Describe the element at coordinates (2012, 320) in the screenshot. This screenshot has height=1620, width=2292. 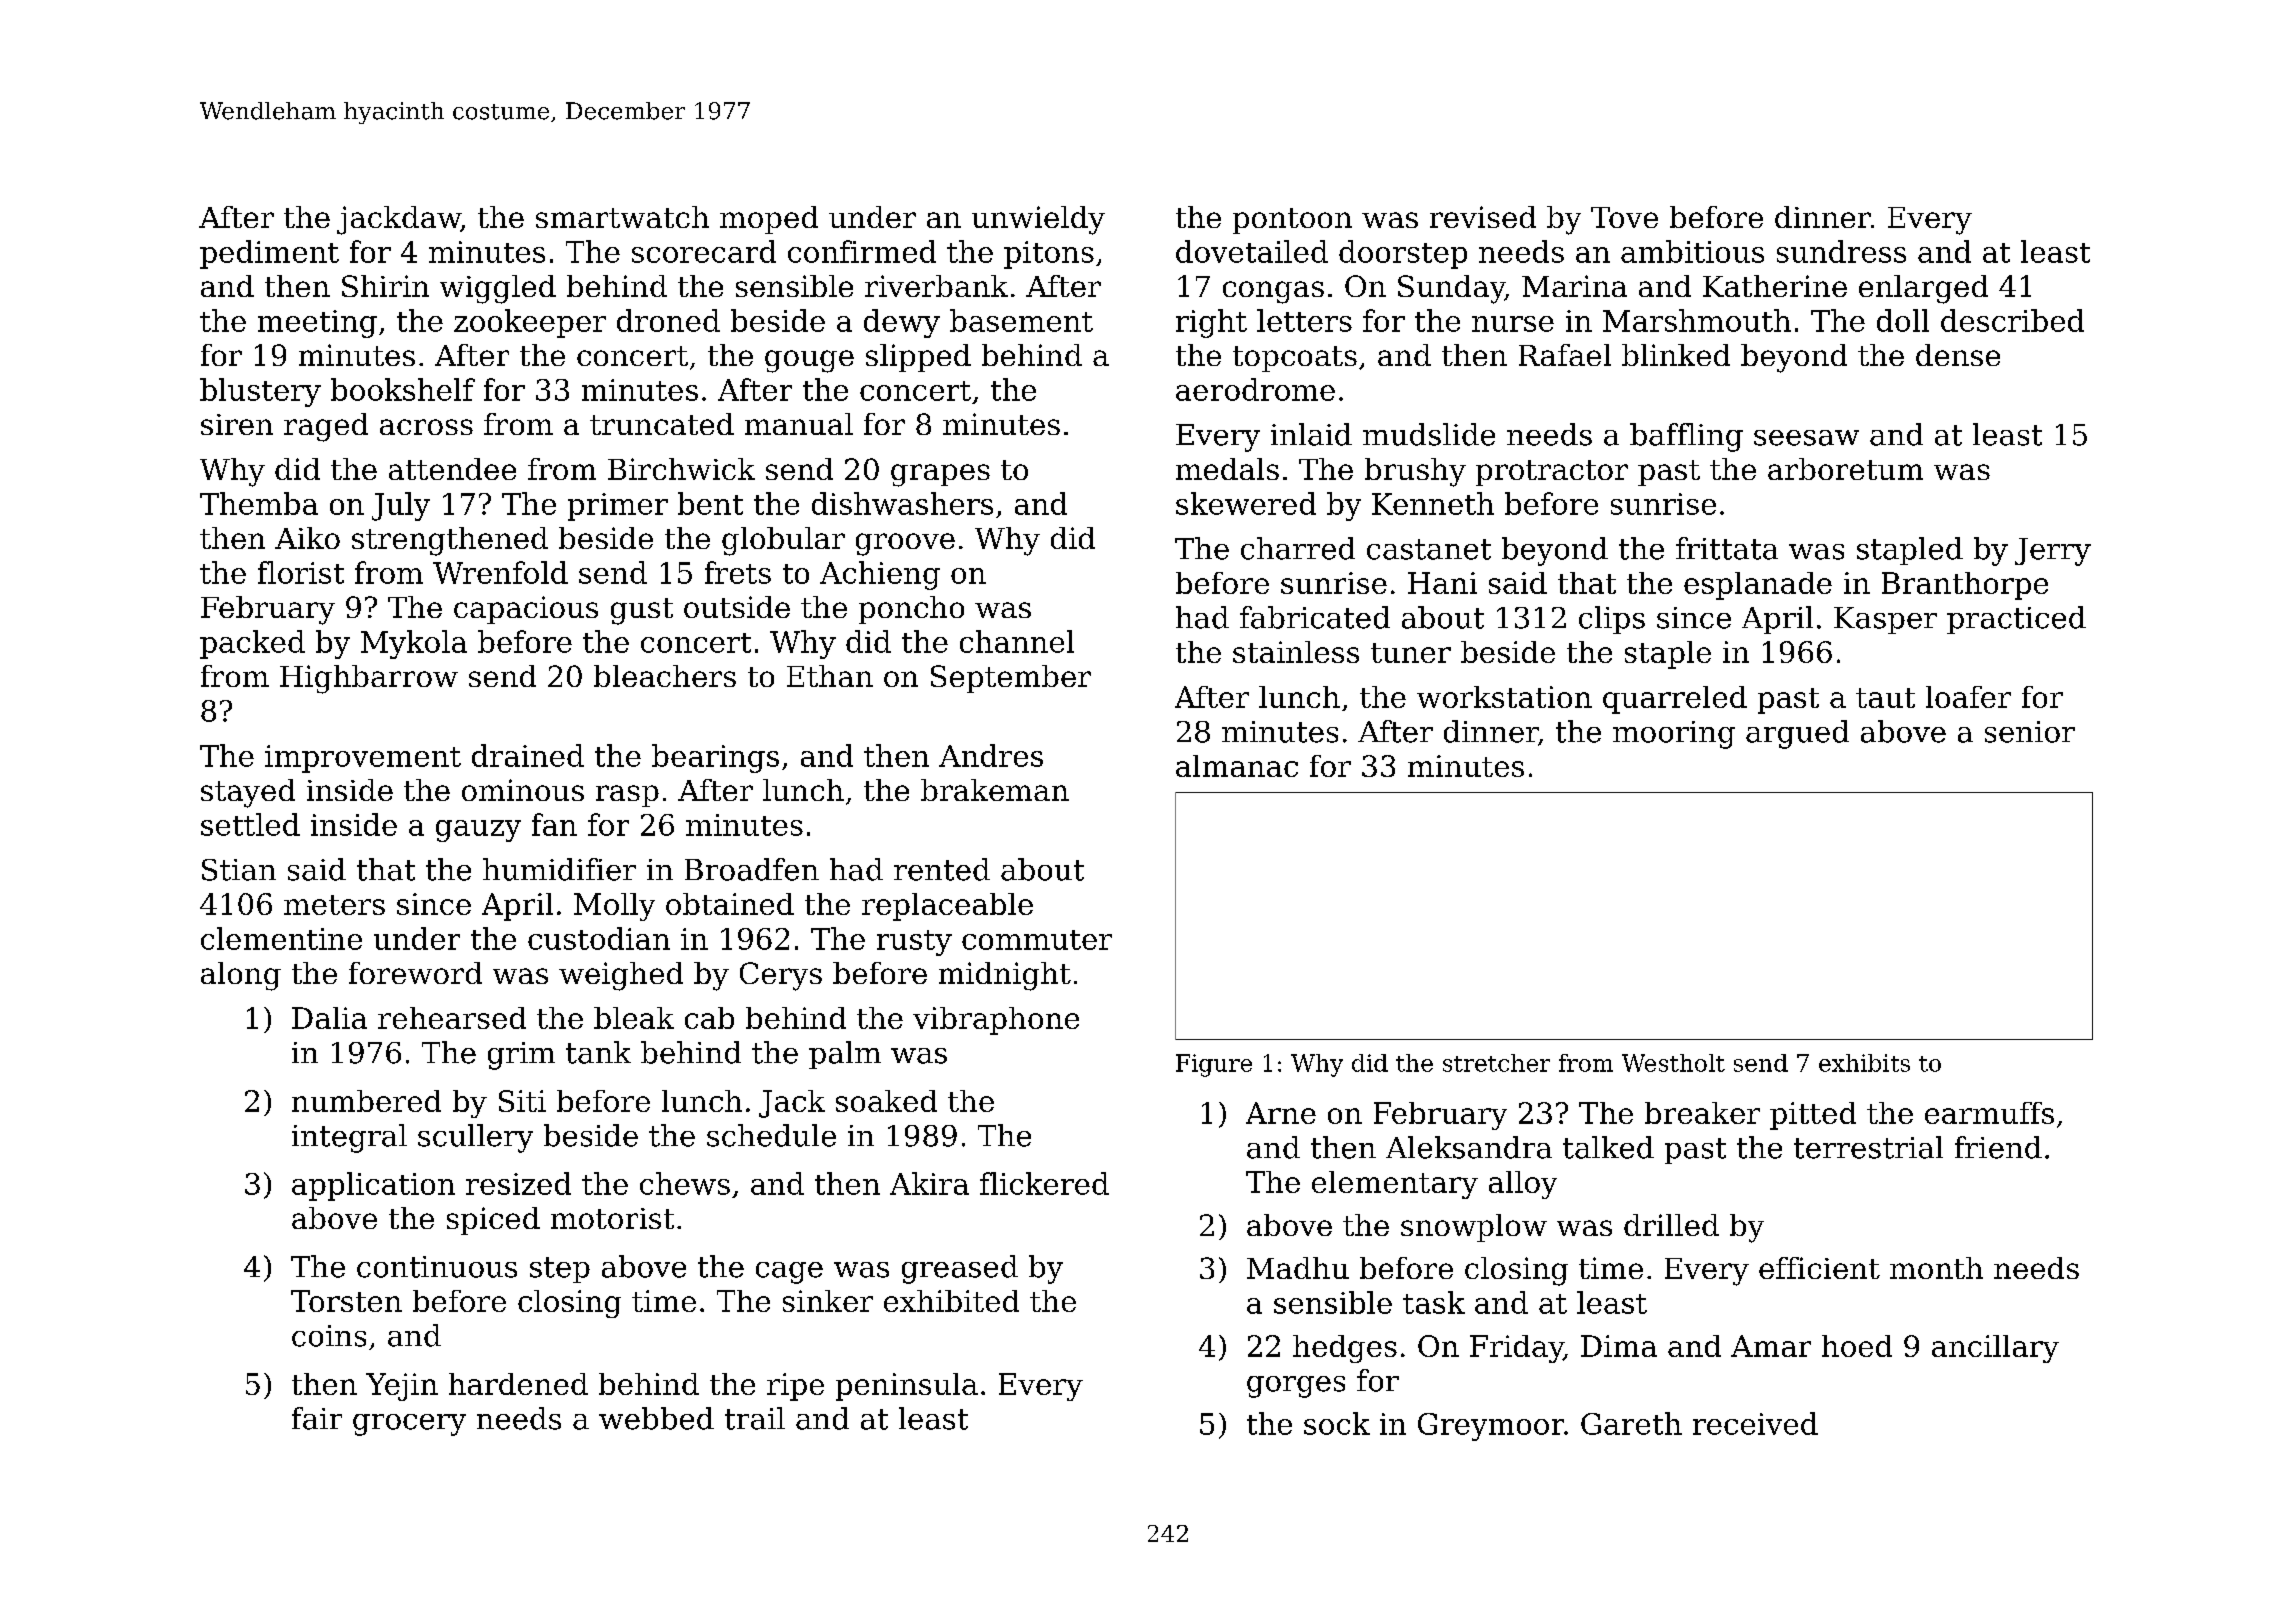
I see `described` at that location.
